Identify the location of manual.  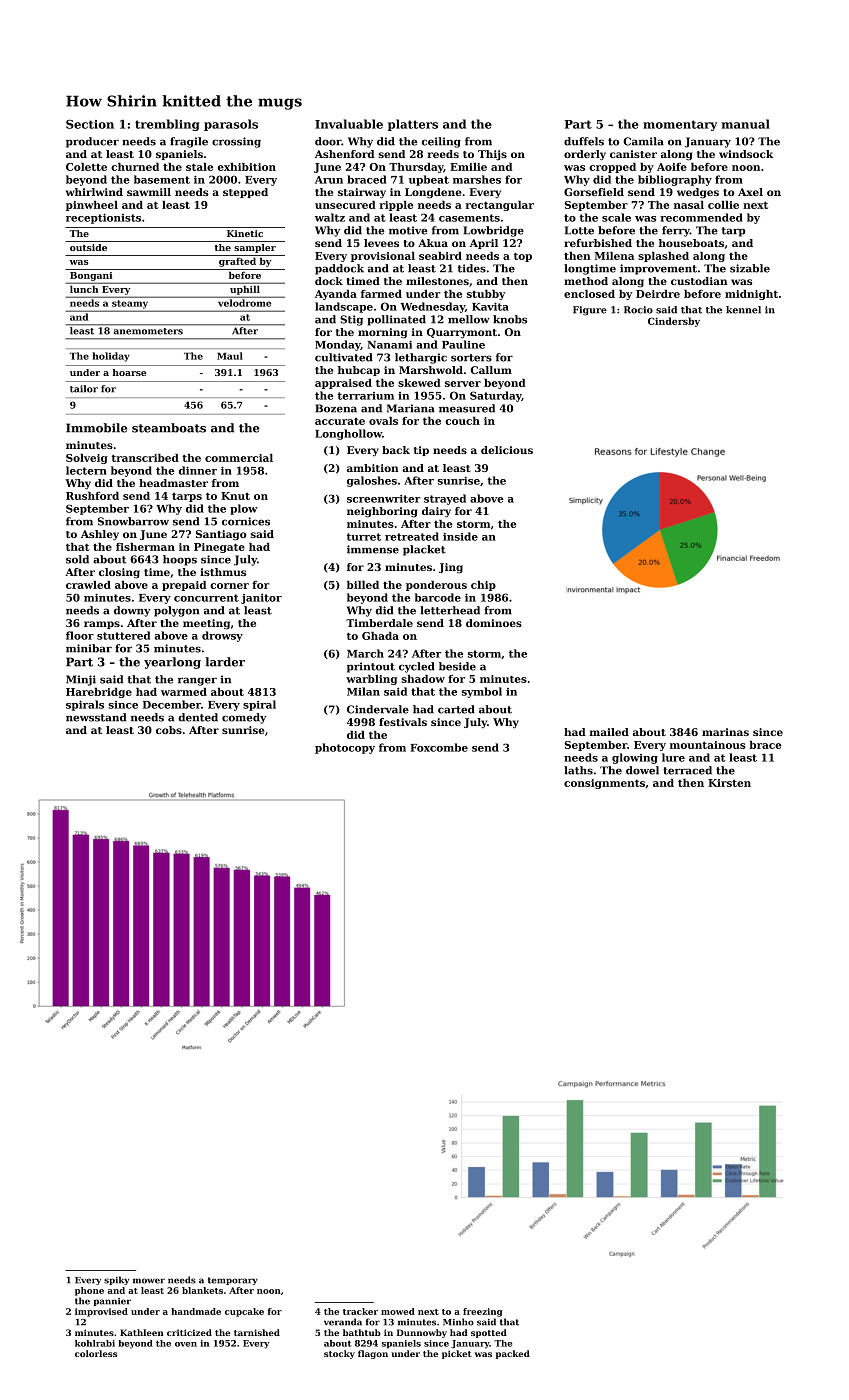
(746, 124).
